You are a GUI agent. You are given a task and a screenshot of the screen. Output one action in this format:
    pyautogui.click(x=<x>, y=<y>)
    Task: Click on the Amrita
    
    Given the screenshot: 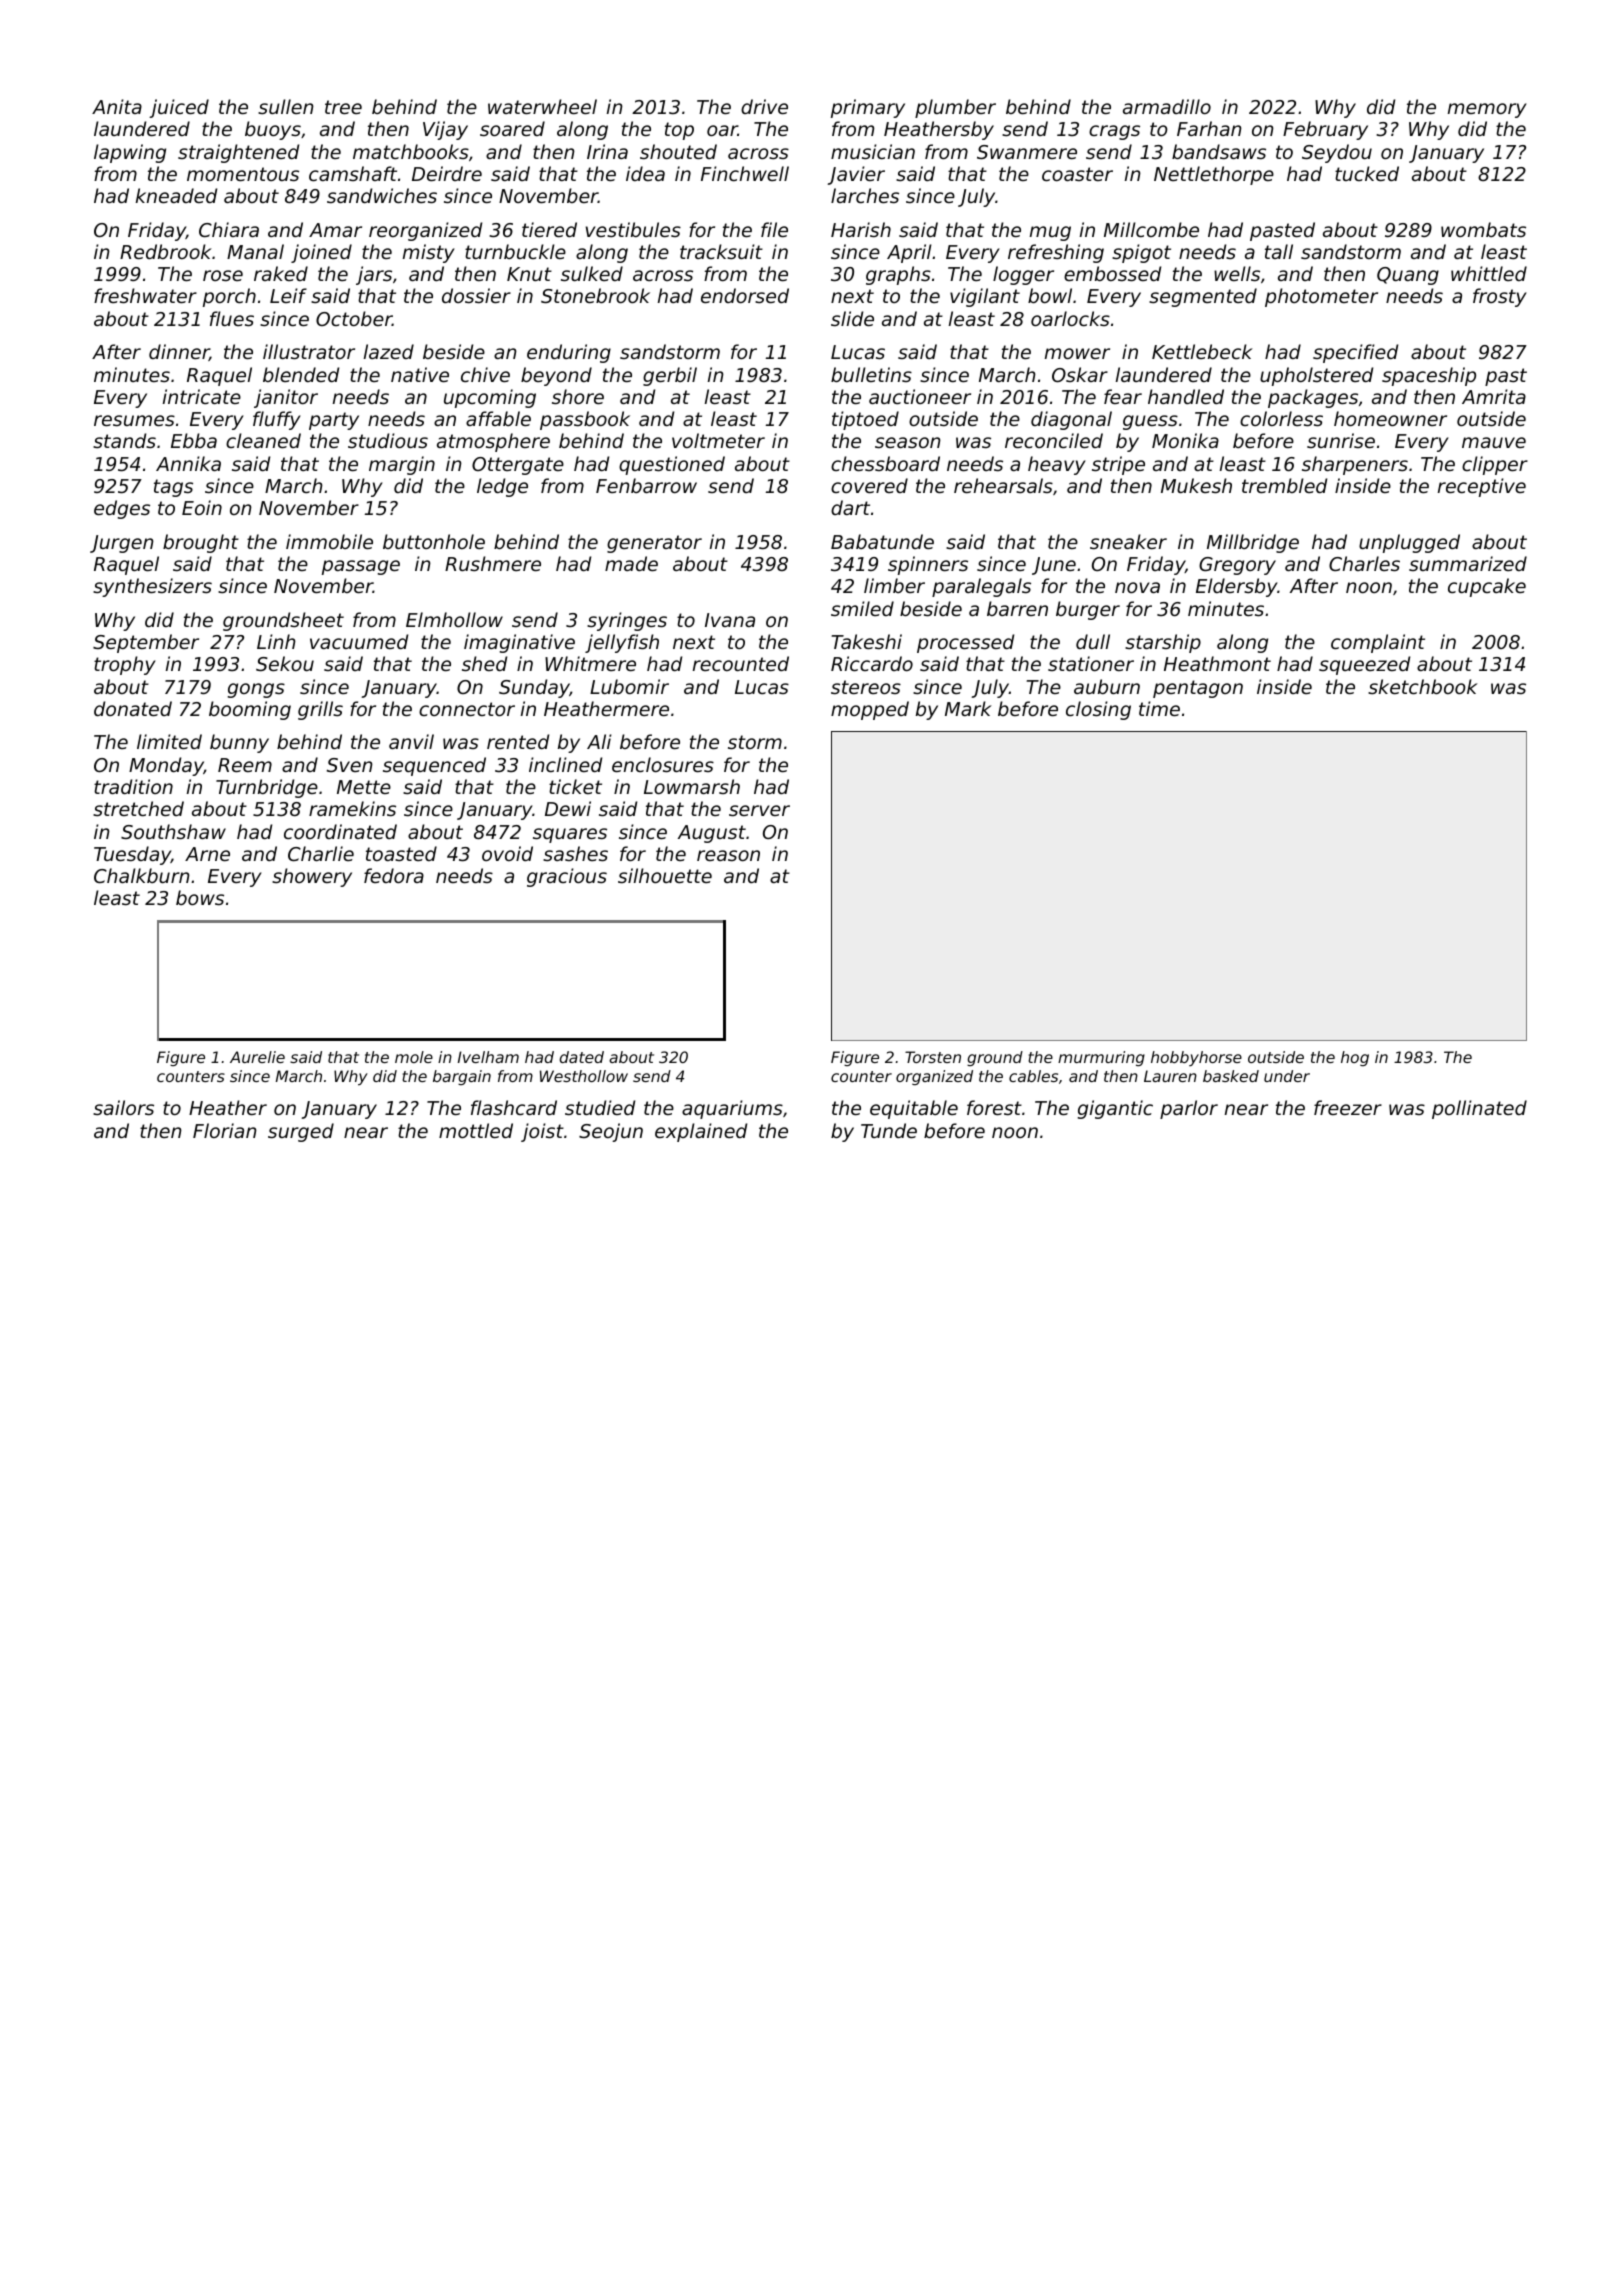 What is the action you would take?
    pyautogui.click(x=1494, y=396)
